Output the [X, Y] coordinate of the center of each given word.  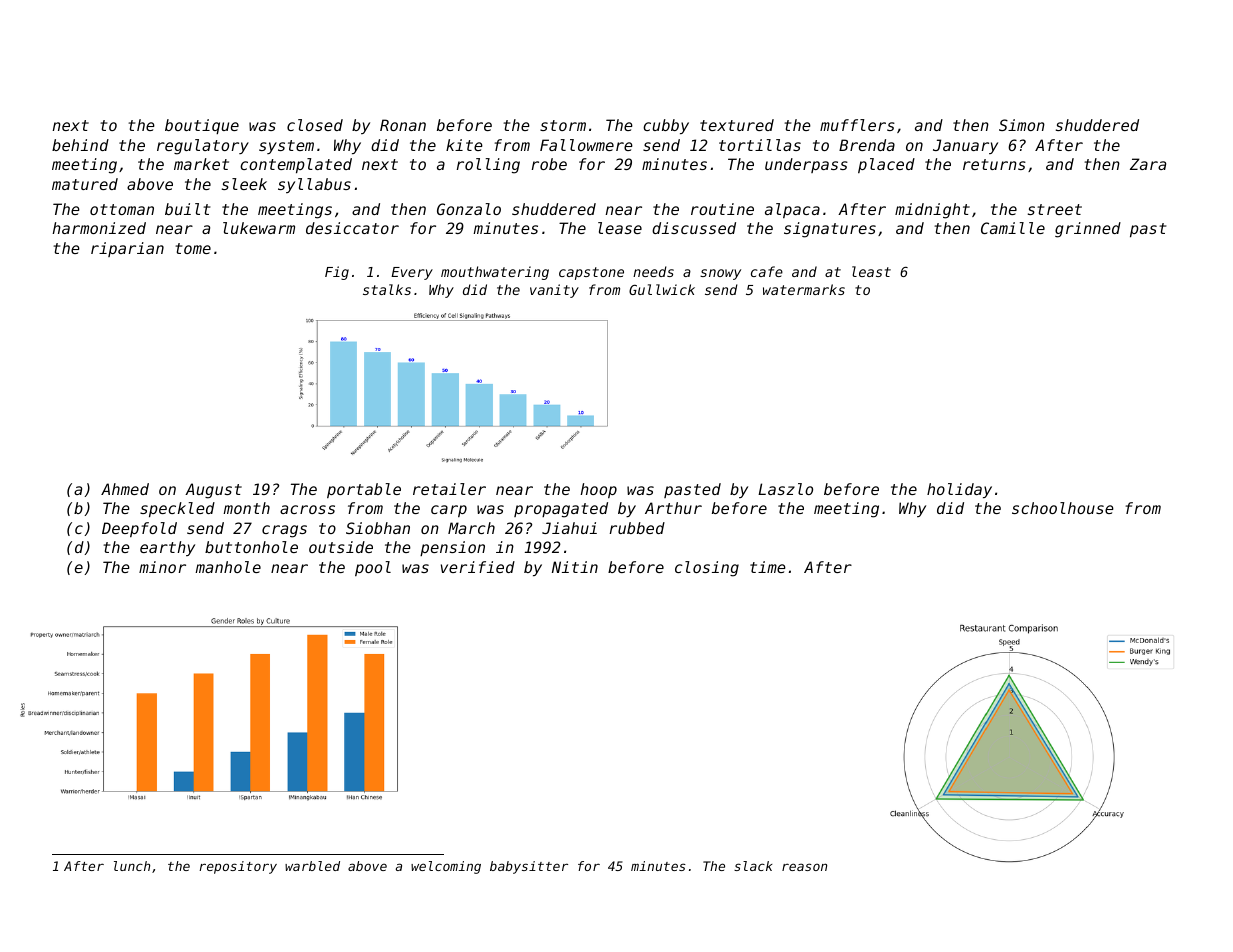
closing [707, 569]
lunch [132, 866]
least [871, 271]
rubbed [637, 528]
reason [804, 867]
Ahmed [125, 489]
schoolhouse [1063, 508]
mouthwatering [495, 273]
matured [85, 184]
